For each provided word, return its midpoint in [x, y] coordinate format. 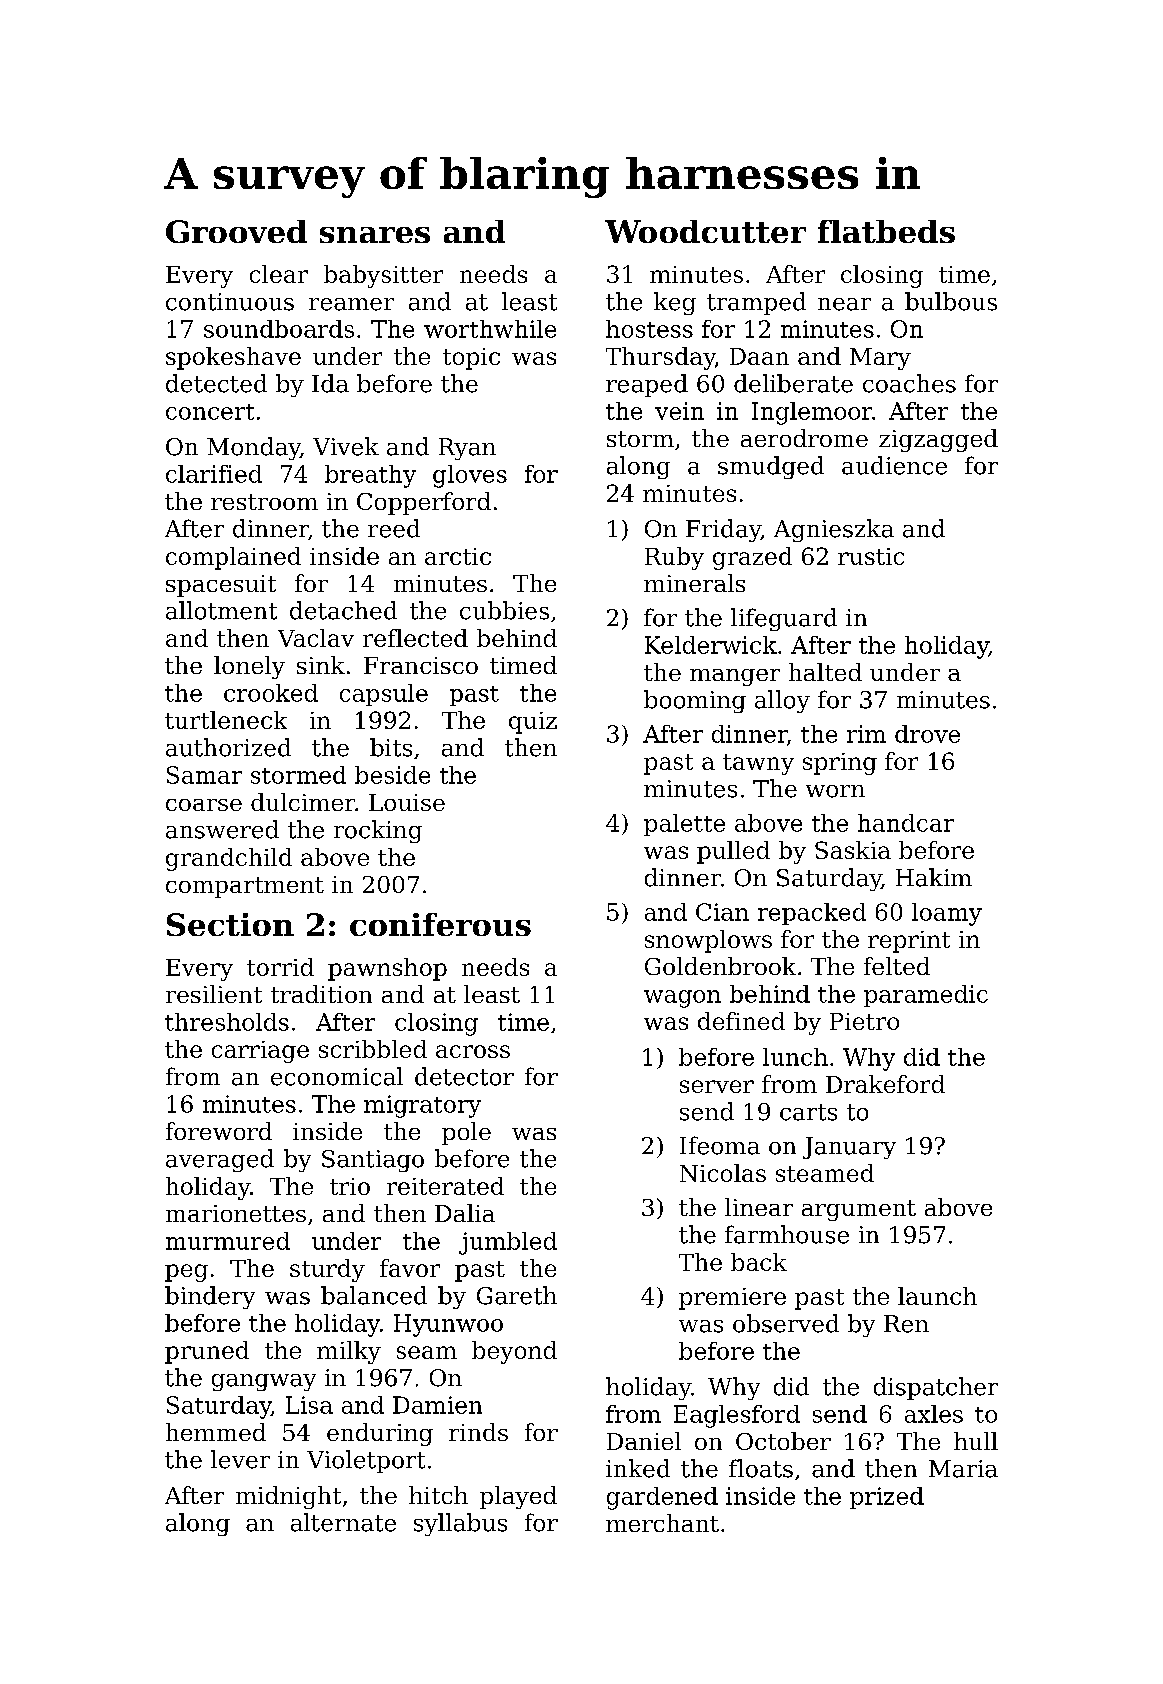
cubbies [504, 610]
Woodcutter [705, 231]
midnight [288, 1497]
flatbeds [886, 231]
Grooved [236, 231]
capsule [384, 695]
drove [927, 734]
